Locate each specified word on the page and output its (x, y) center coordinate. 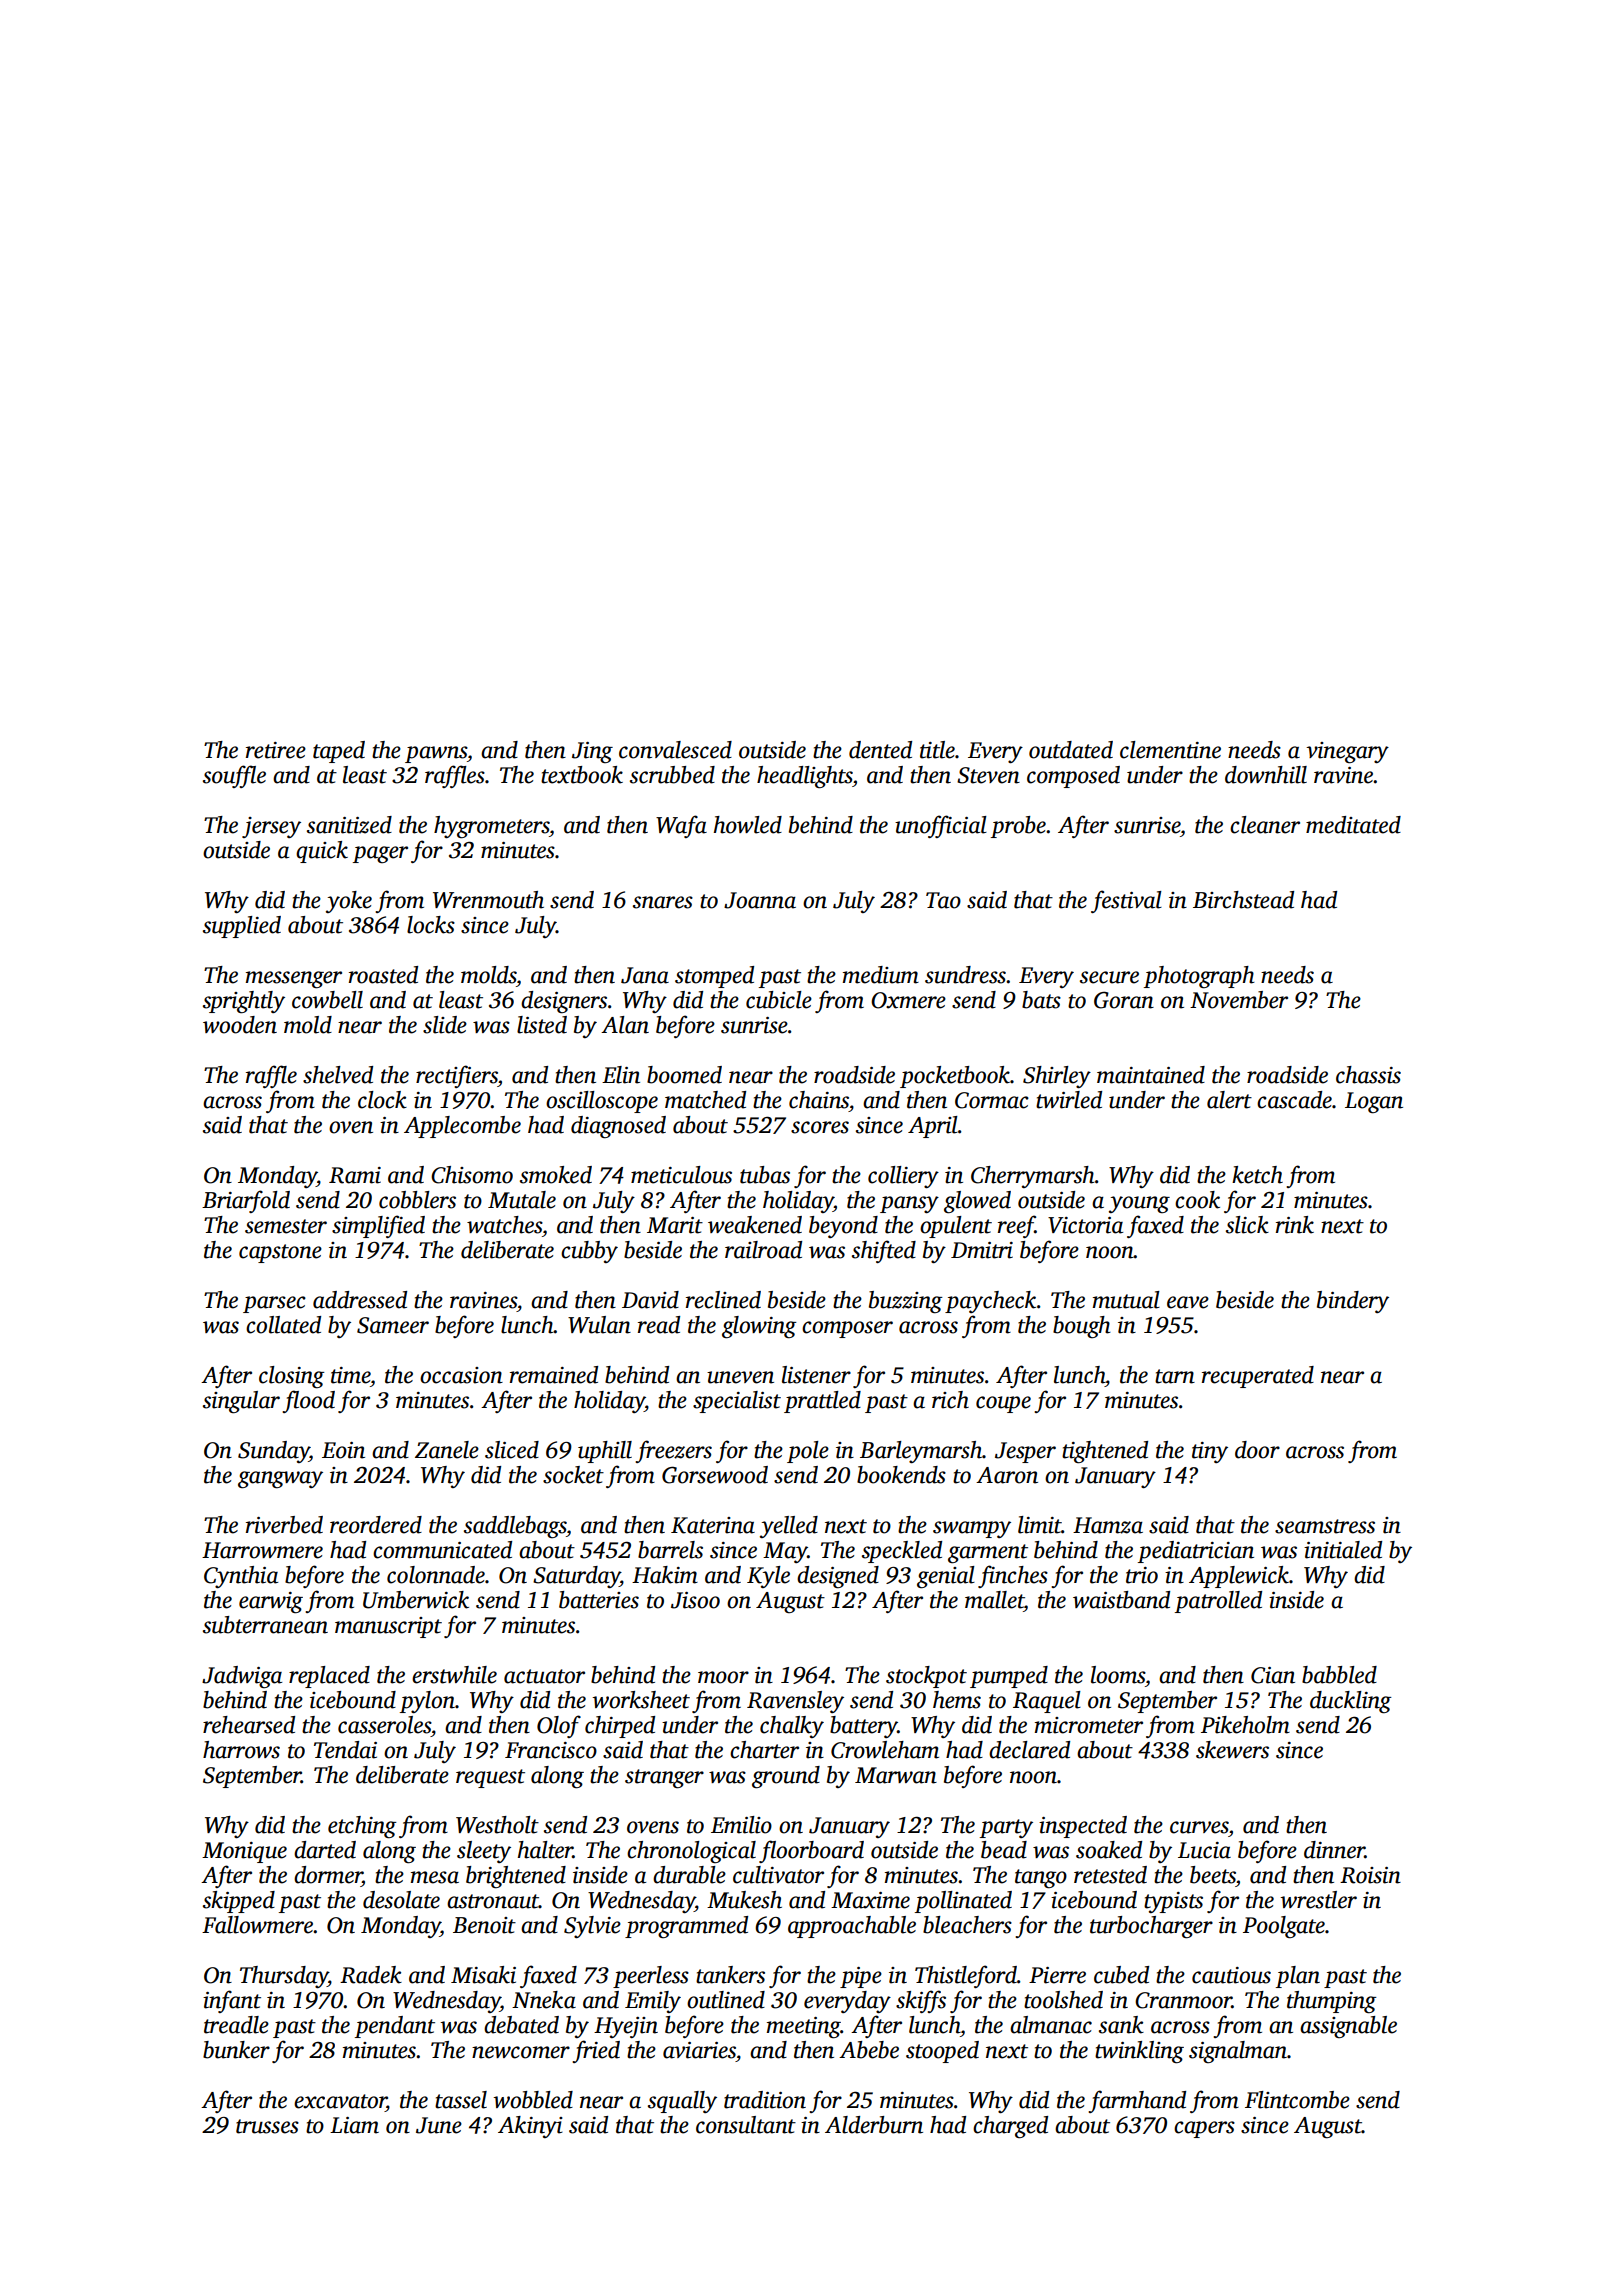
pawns (436, 754)
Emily (653, 2002)
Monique (244, 1852)
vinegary (1347, 753)
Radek (371, 1975)
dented (880, 750)
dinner (1334, 1850)
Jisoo (695, 1600)
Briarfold (246, 1201)
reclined (723, 1300)
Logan (1374, 1103)
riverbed (284, 1525)
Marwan (896, 1775)
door (1257, 1450)
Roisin (1370, 1875)
